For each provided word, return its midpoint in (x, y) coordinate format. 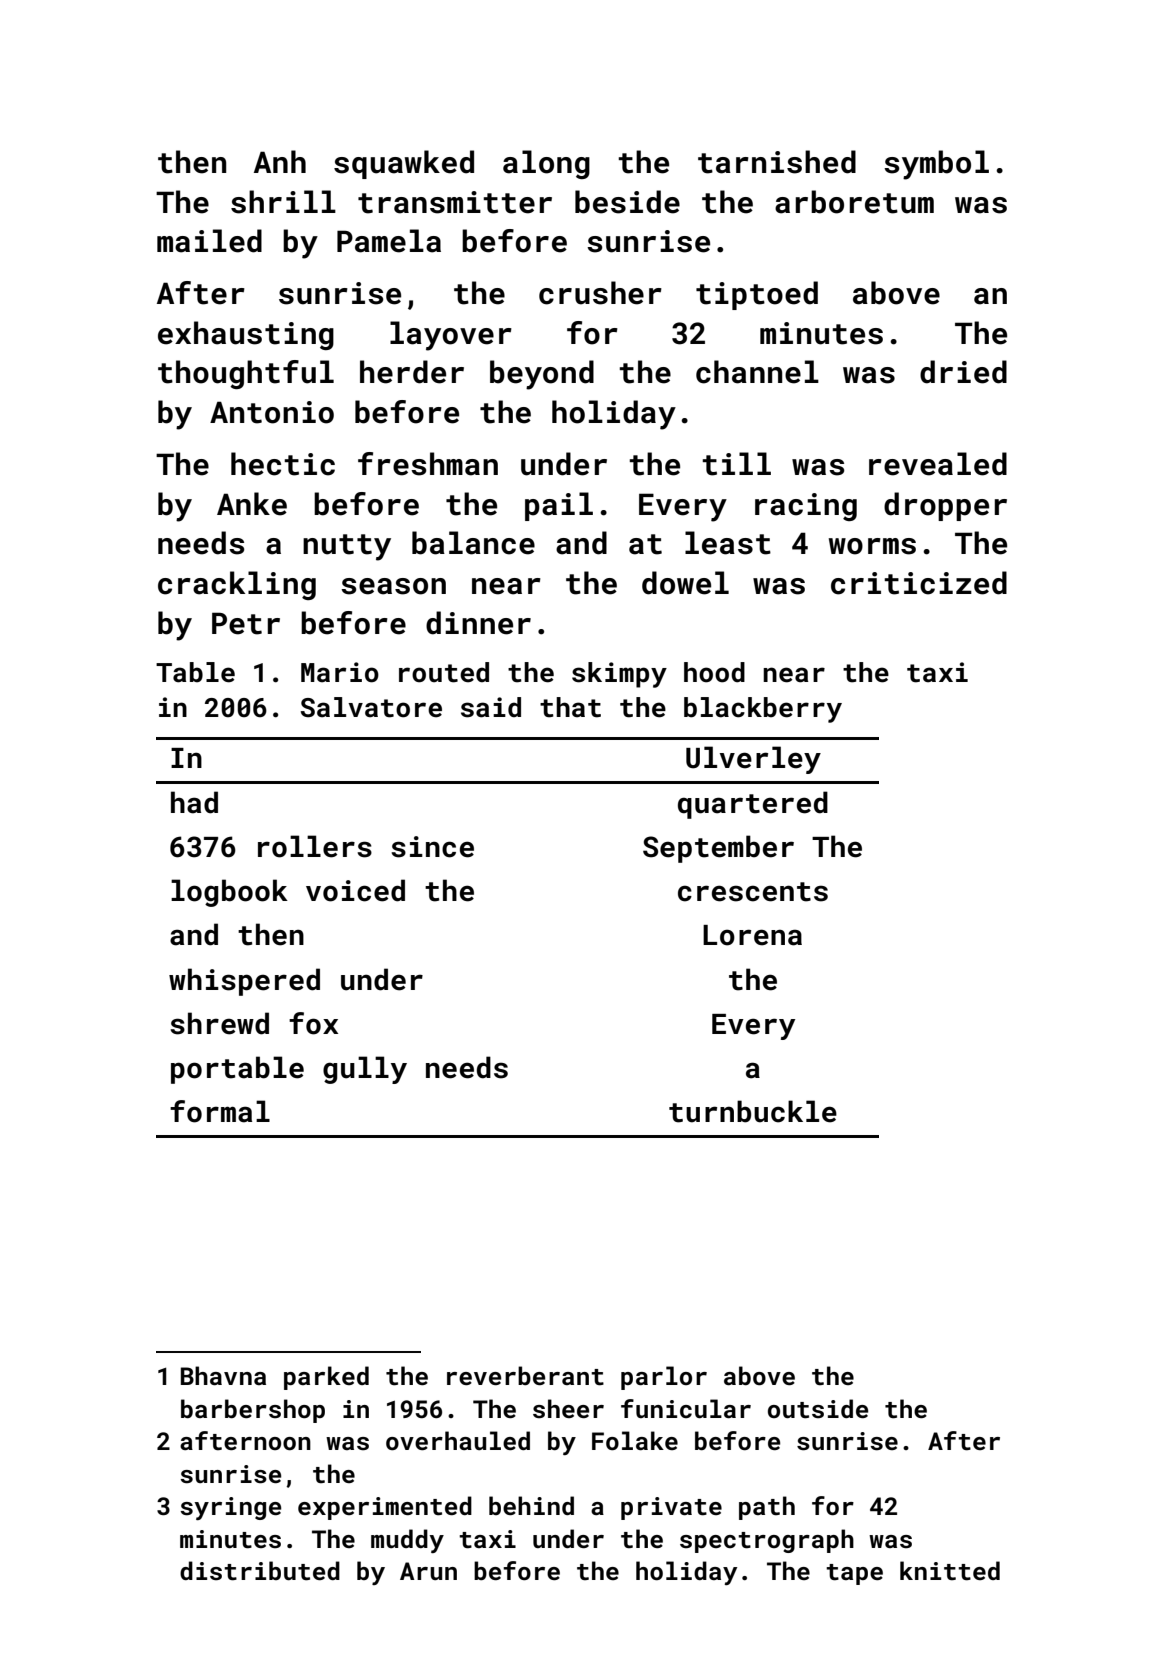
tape (854, 1574)
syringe (231, 1508)
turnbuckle (753, 1111)
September (718, 849)
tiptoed (757, 295)
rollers (315, 846)
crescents (753, 892)
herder (412, 372)
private (671, 1508)
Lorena (752, 935)
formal (220, 1111)
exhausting (246, 335)
